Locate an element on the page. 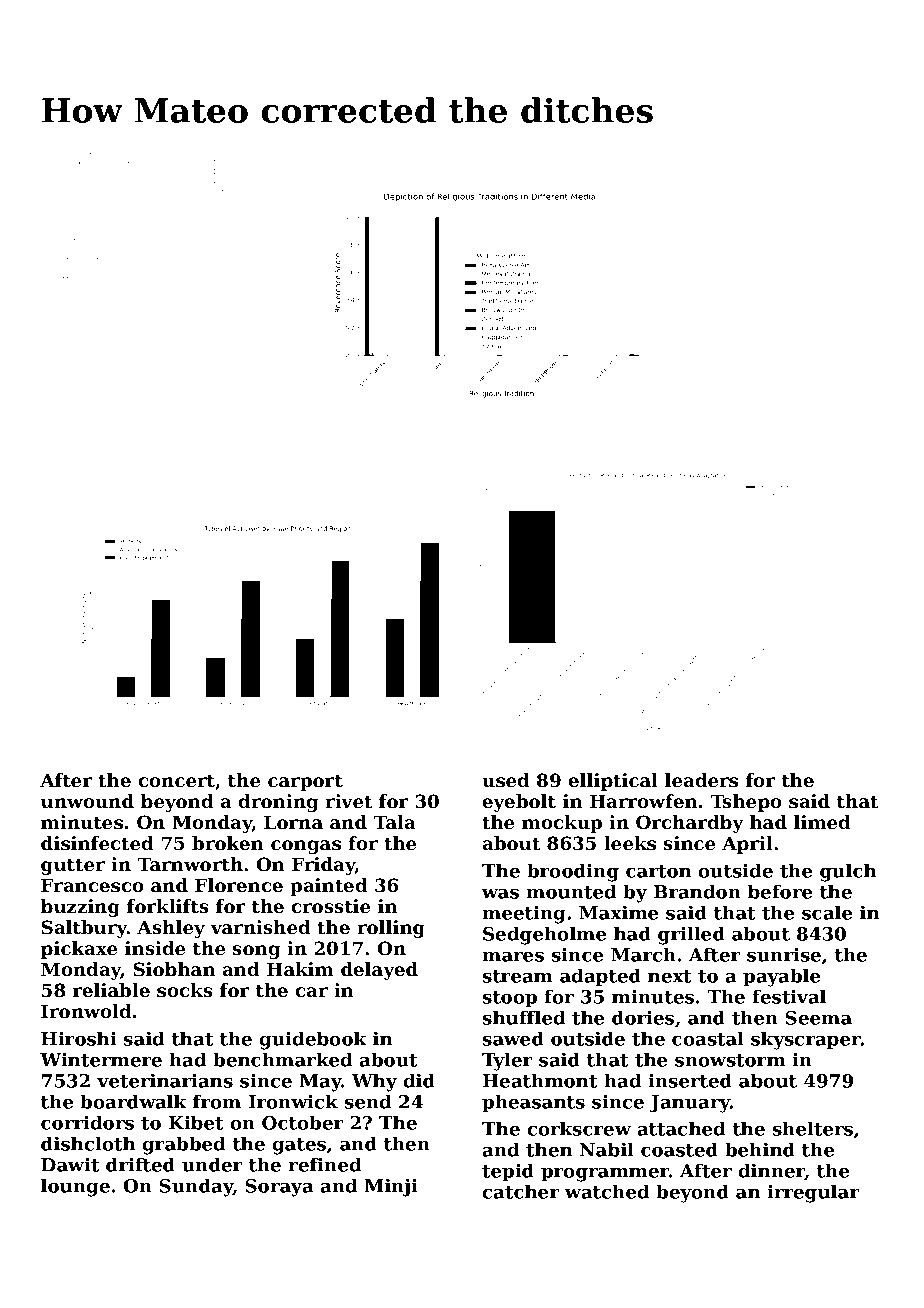 The image size is (924, 1308). Hakim is located at coordinates (300, 969).
